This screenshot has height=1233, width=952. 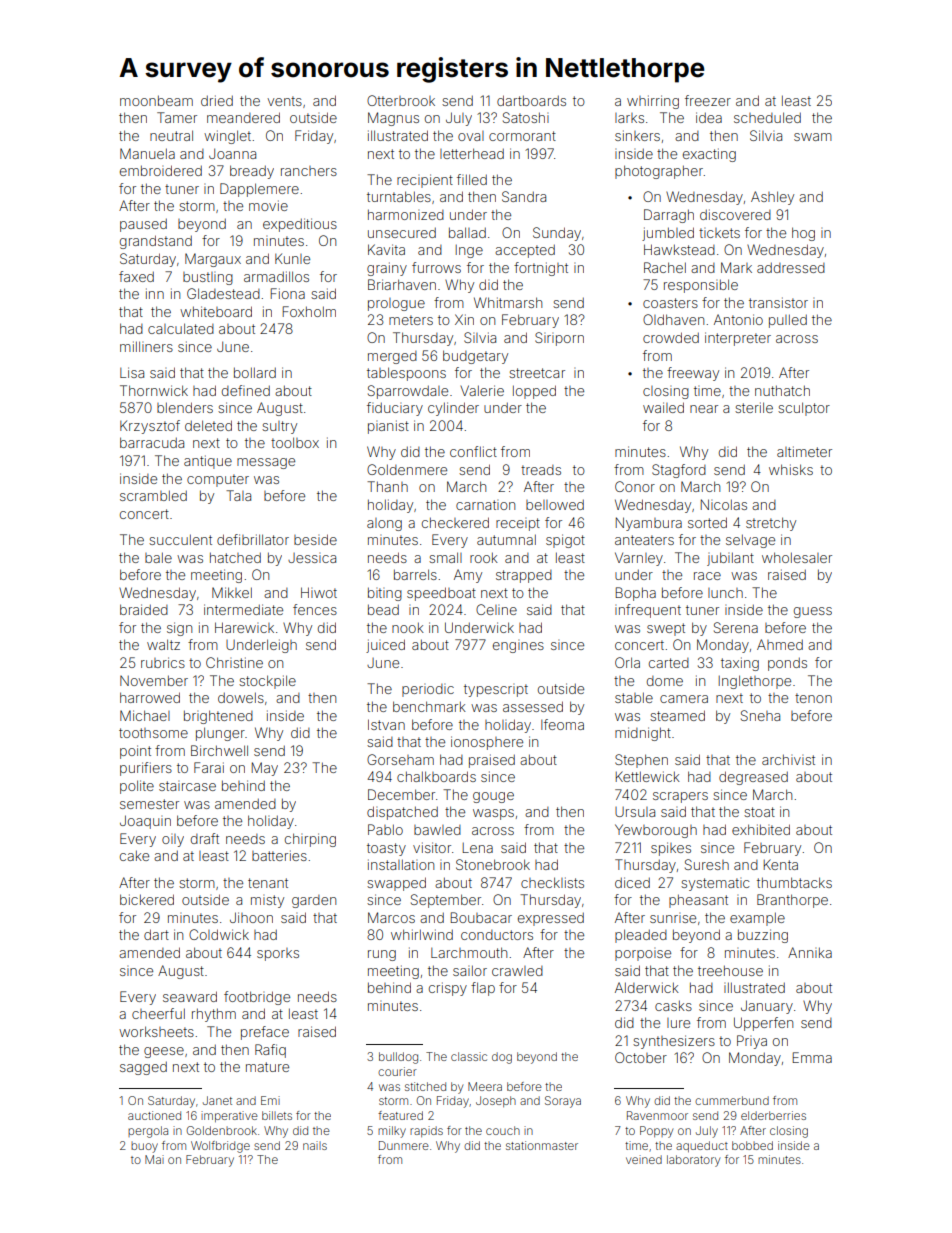 What do you see at coordinates (156, 100) in the screenshot?
I see `moonbeam` at bounding box center [156, 100].
